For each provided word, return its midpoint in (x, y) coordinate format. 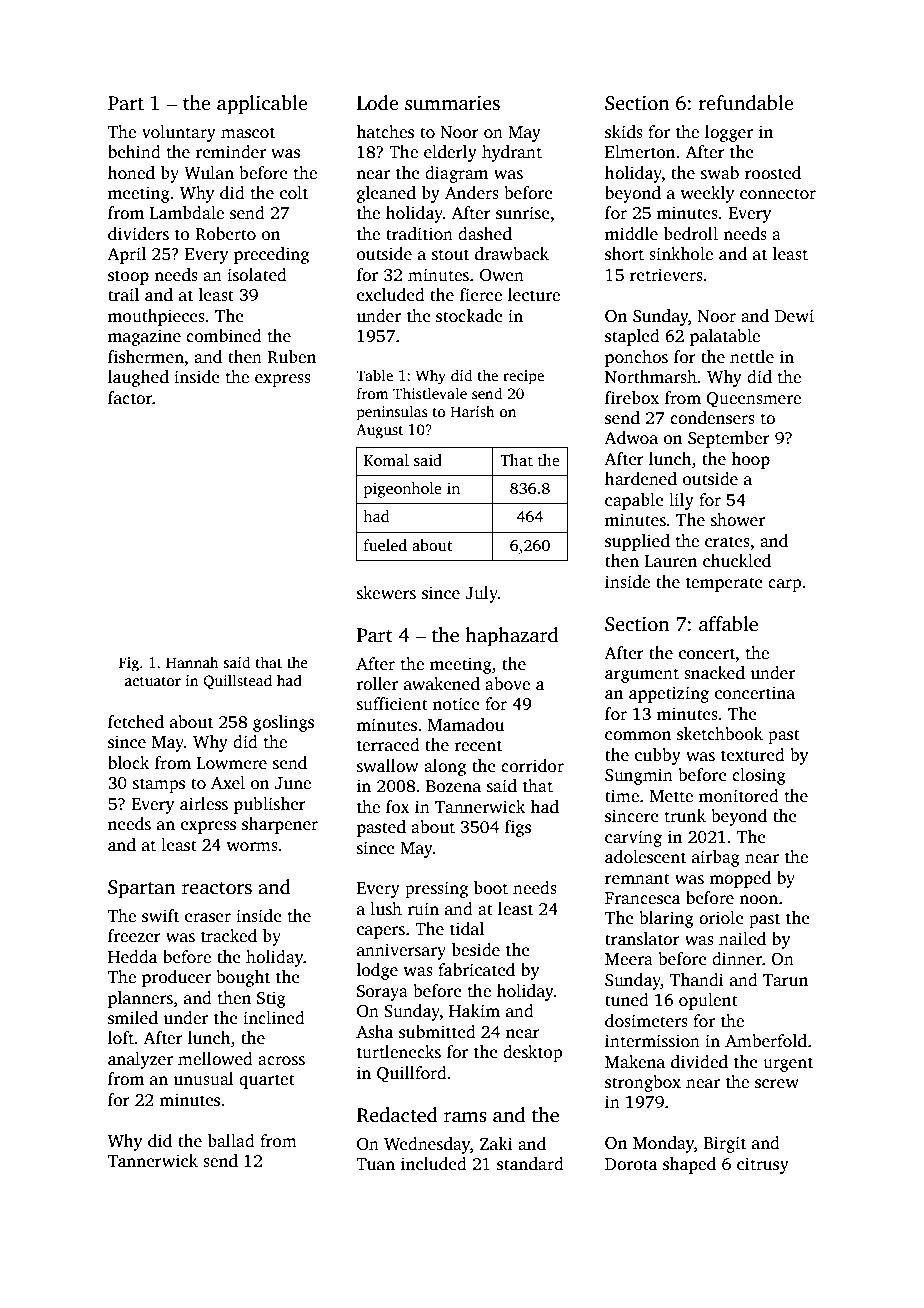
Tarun (785, 980)
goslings (283, 723)
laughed (138, 378)
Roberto (225, 234)
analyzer (140, 1060)
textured (753, 754)
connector (778, 194)
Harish (472, 411)
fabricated (476, 970)
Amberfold (766, 1041)
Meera (629, 959)
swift (160, 916)
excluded (391, 295)
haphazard (511, 637)
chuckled (737, 561)
